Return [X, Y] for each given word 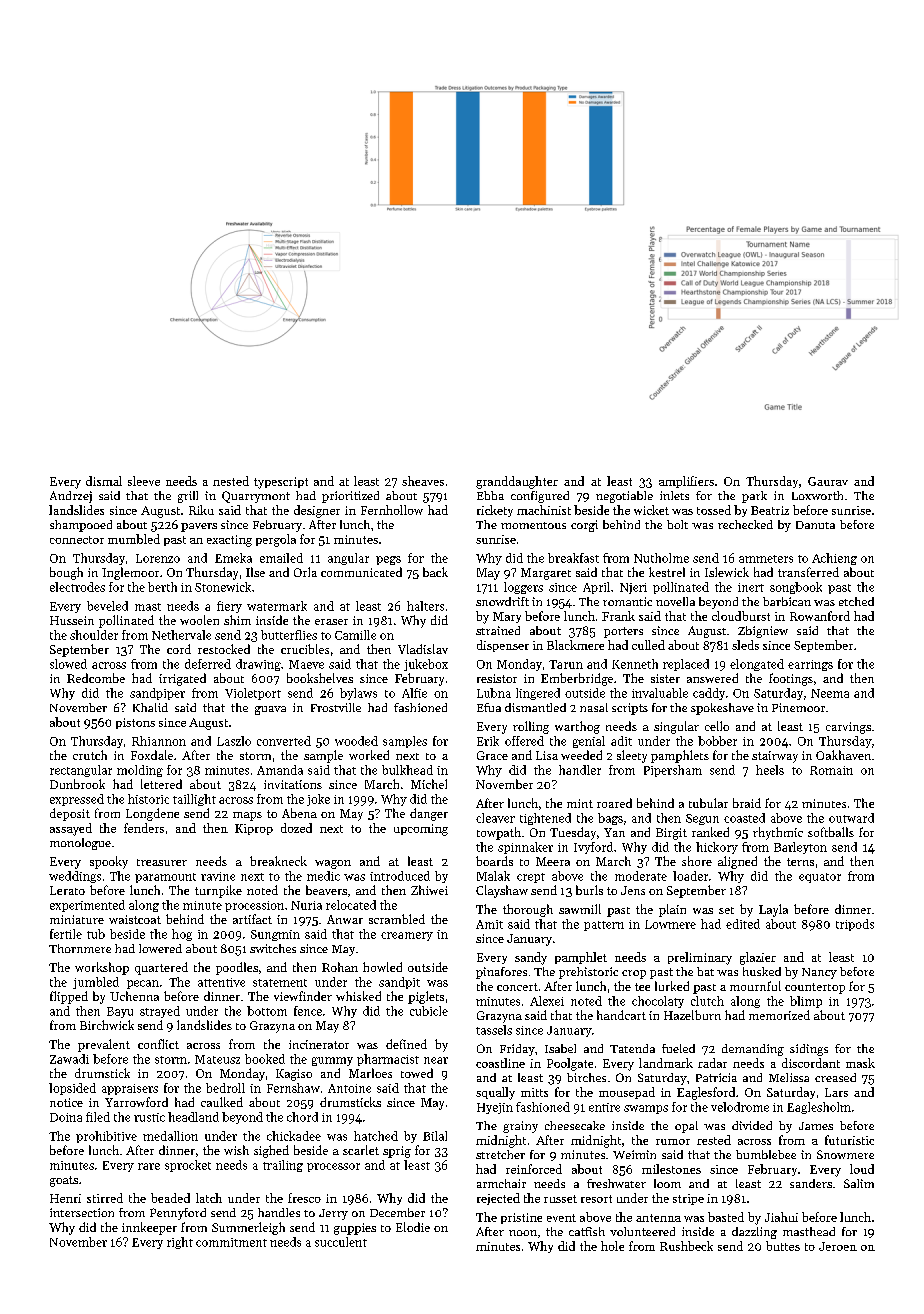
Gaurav [828, 481]
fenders [144, 828]
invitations [293, 784]
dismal [104, 481]
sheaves [423, 481]
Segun [702, 819]
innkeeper [149, 1228]
